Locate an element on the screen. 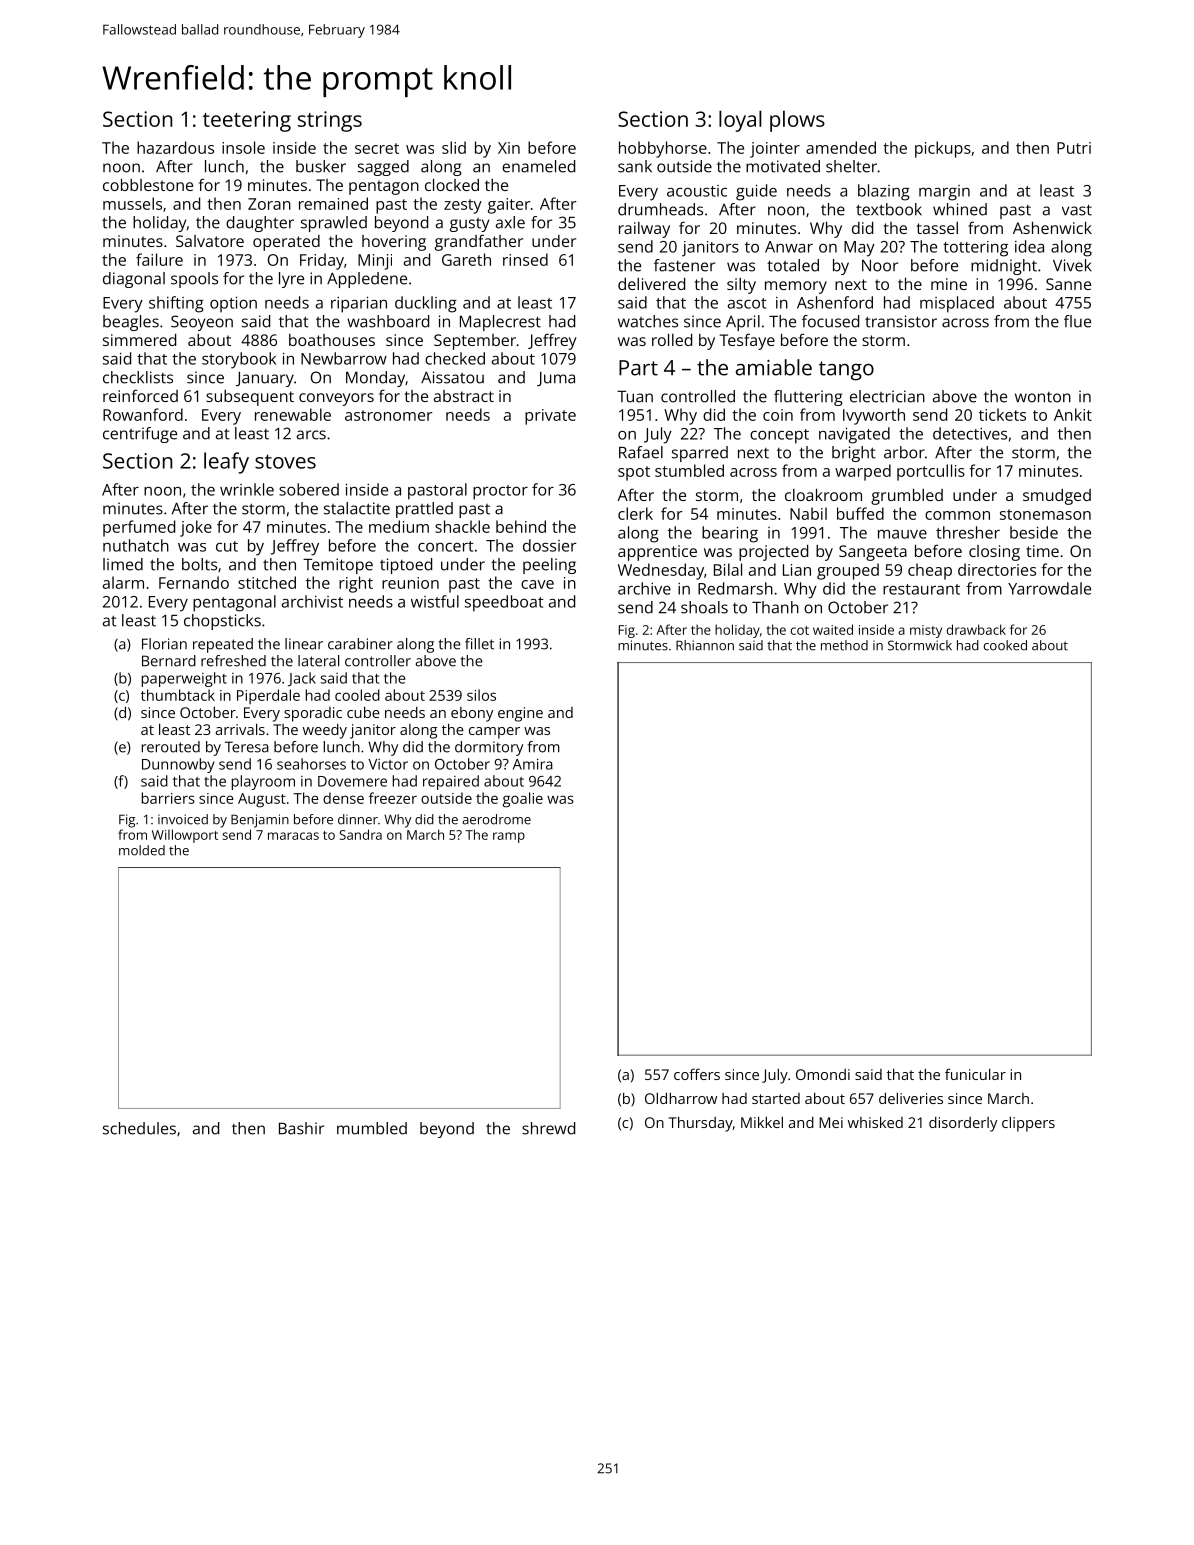 Image resolution: width=1194 pixels, height=1545 pixels. checklists is located at coordinates (138, 377).
